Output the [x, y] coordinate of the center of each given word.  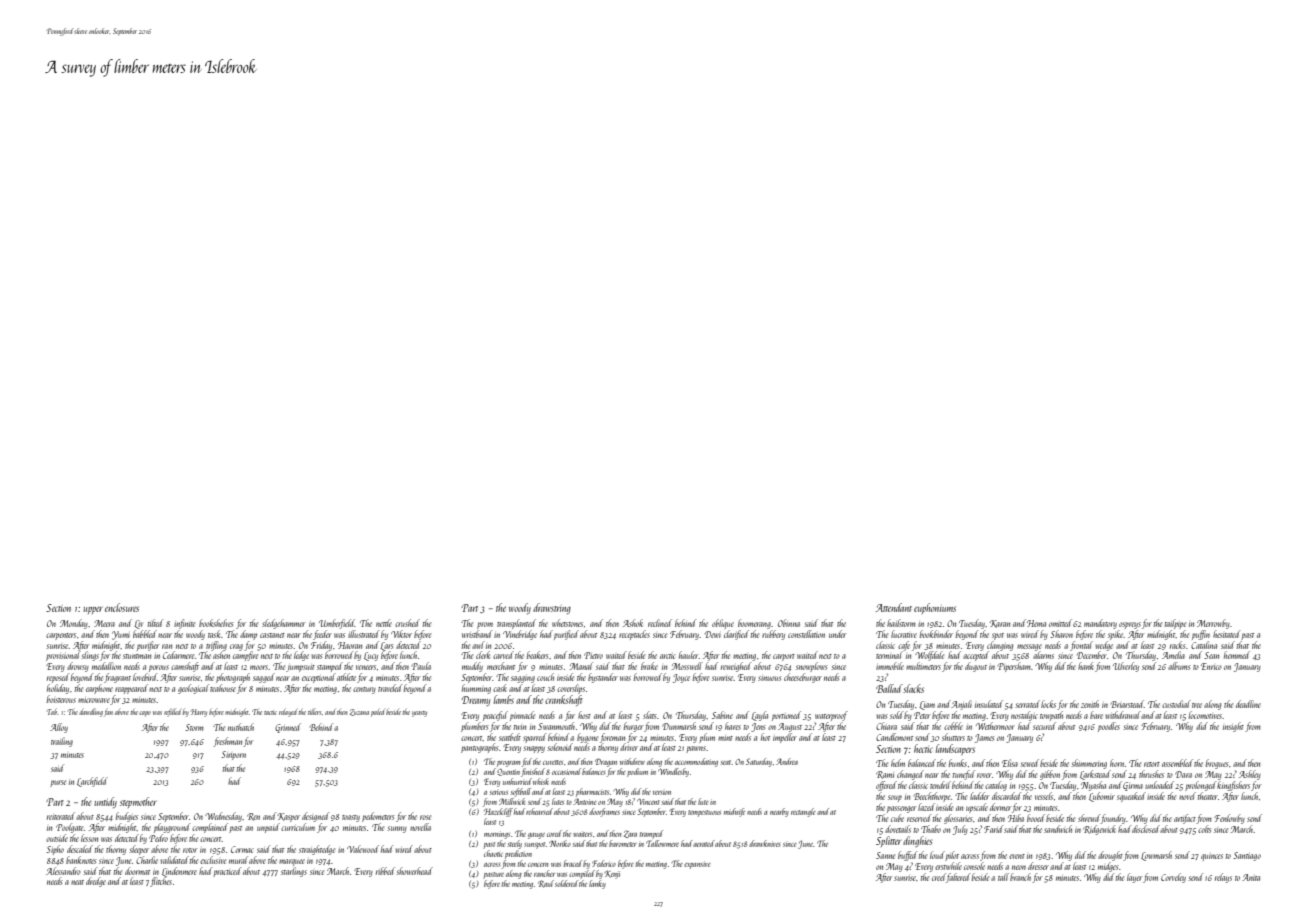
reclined [660, 623]
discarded [1007, 796]
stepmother [138, 802]
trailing [62, 742]
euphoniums [935, 608]
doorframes [604, 812]
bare [1096, 715]
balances [594, 771]
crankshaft [564, 700]
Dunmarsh [679, 726]
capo [145, 714]
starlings [294, 872]
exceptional [319, 678]
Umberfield [337, 624]
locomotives [1205, 715]
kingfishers [1233, 786]
